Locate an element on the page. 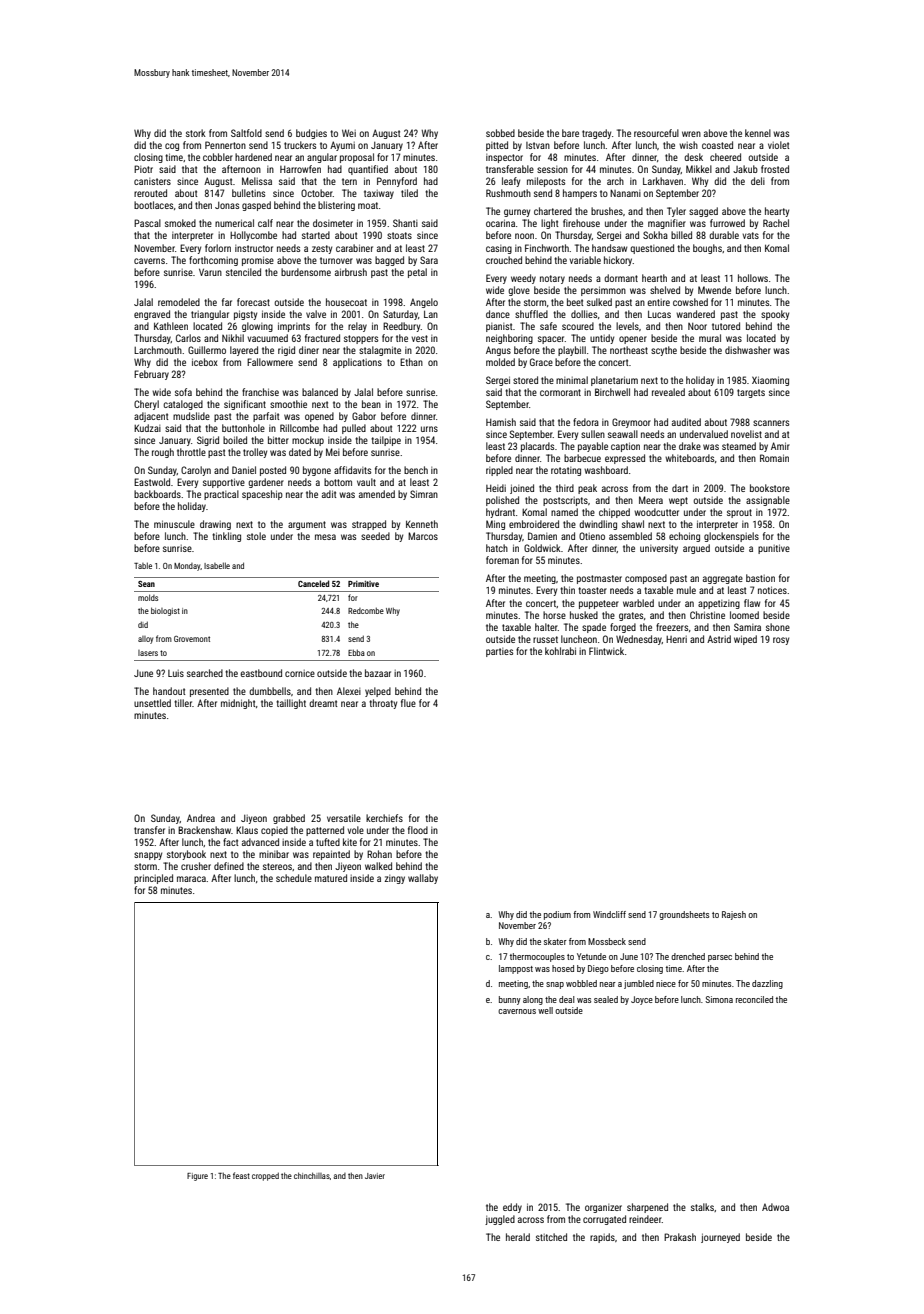  aggregate is located at coordinates (723, 579).
